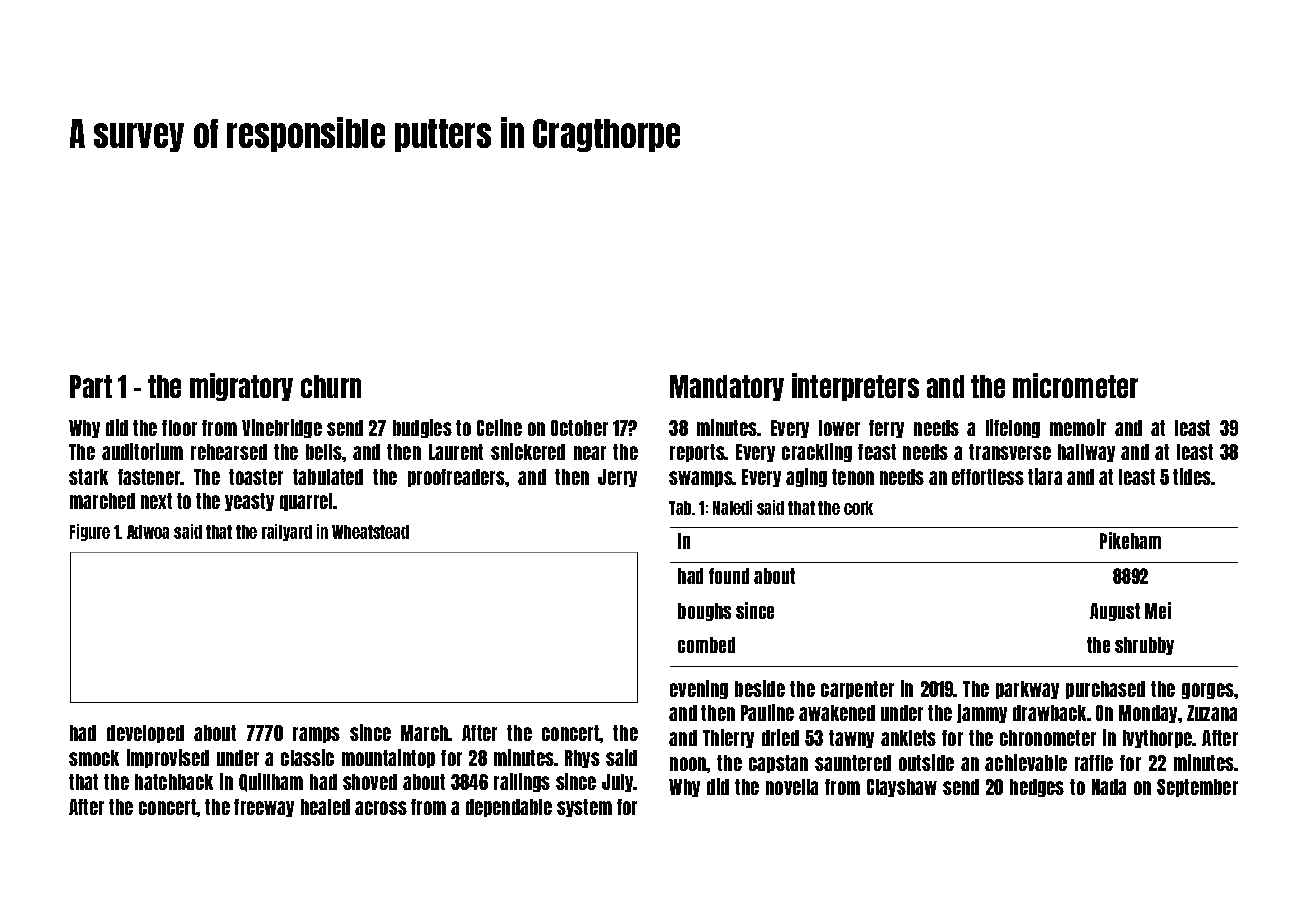  What do you see at coordinates (1075, 385) in the image?
I see `micrometer` at bounding box center [1075, 385].
